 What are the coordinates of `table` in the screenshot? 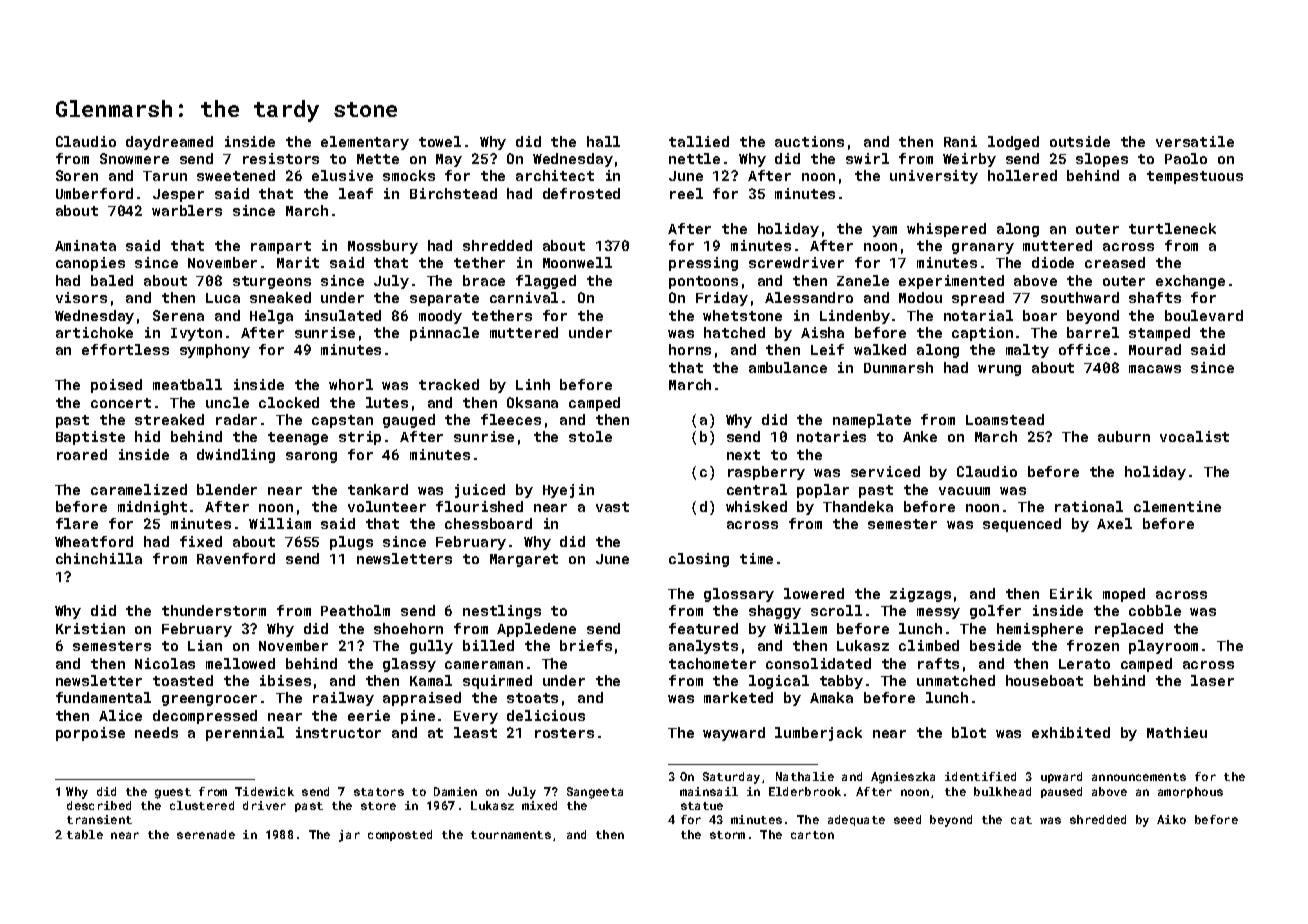 It's located at (85, 834).
